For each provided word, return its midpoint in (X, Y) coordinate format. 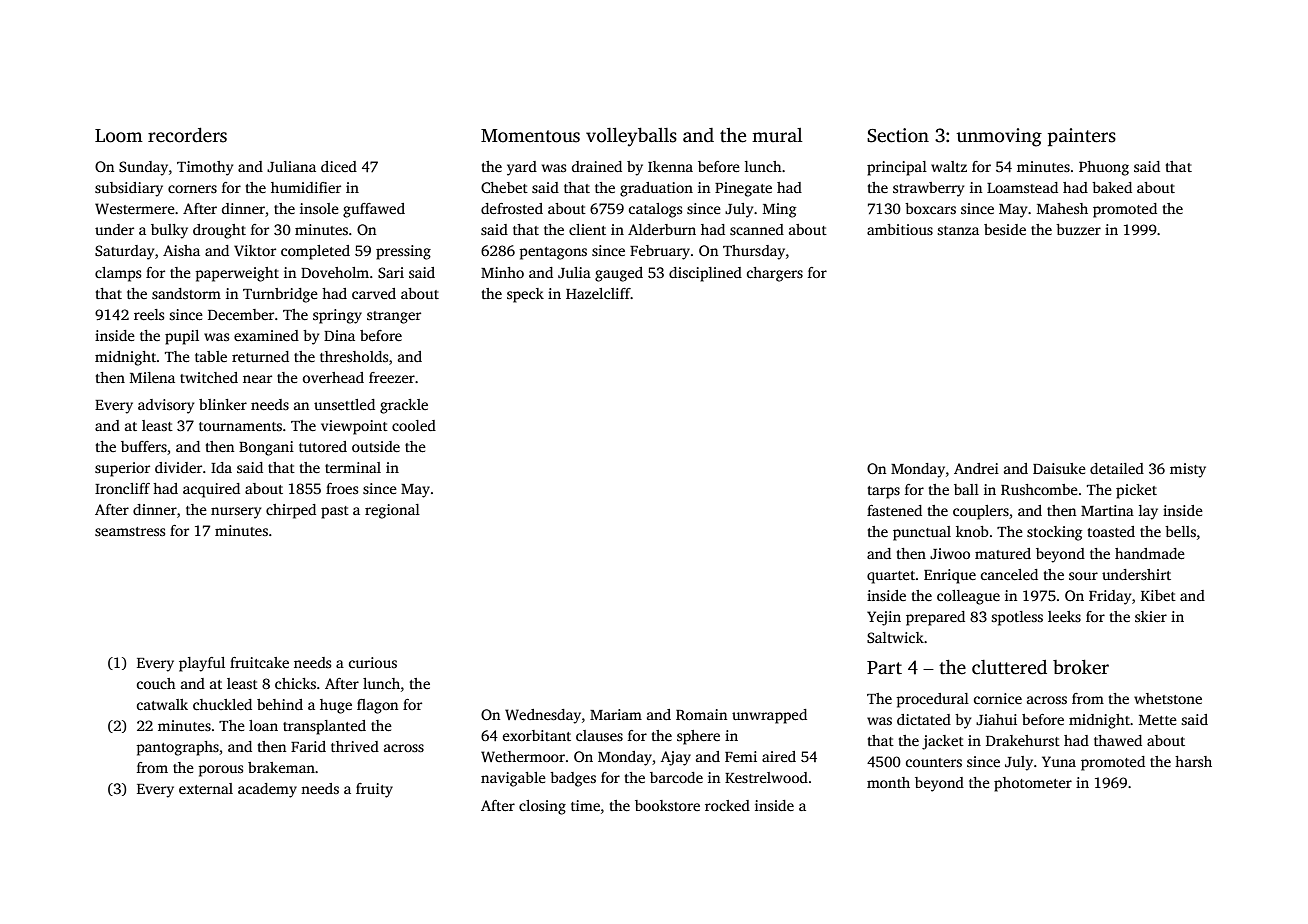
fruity (374, 790)
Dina (339, 335)
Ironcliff (122, 488)
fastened (894, 510)
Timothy (205, 168)
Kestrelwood (766, 777)
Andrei (976, 468)
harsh (1193, 761)
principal (897, 168)
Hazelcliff (598, 293)
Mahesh (1062, 208)
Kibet (1158, 595)
